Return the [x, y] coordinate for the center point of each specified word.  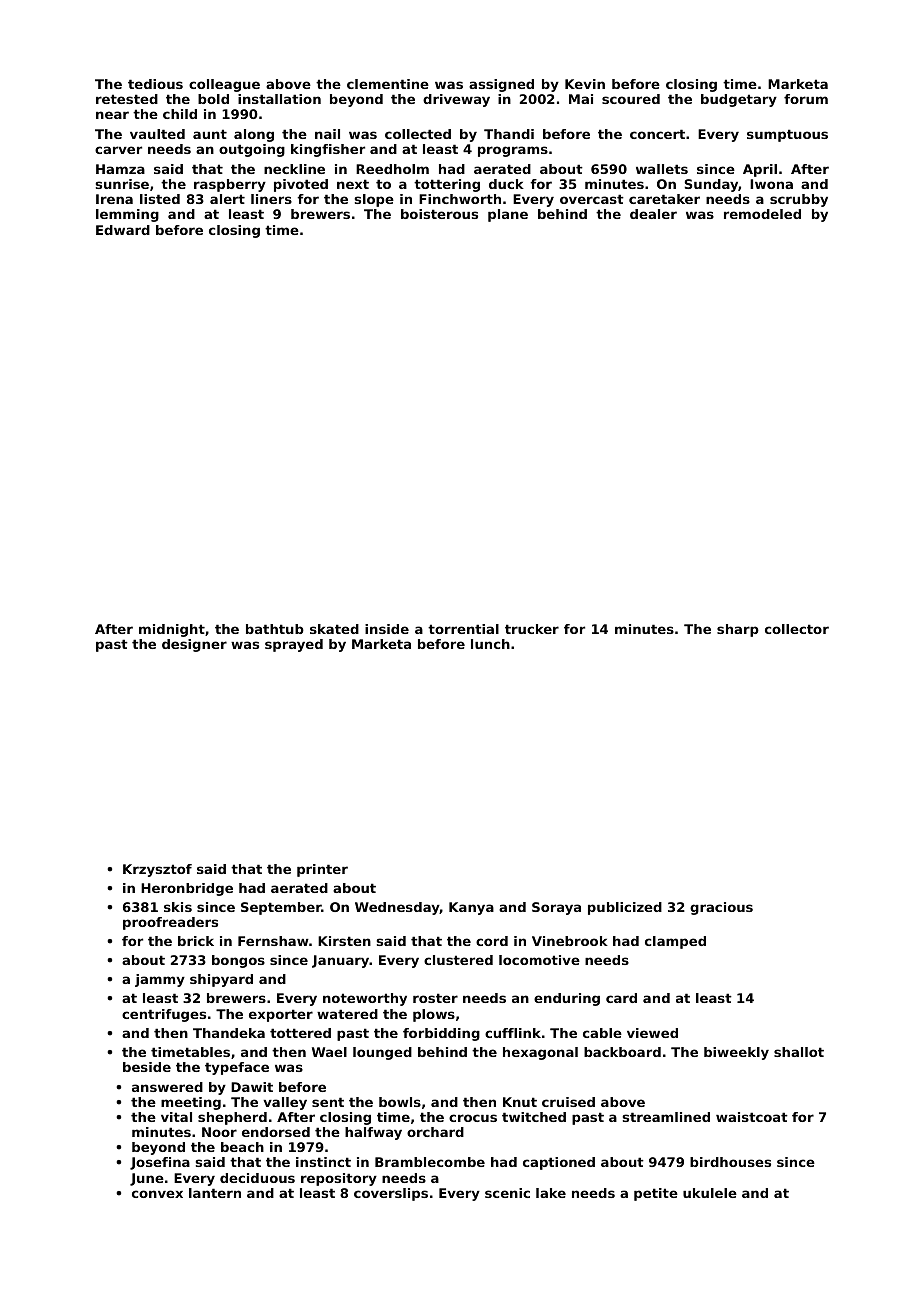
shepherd [232, 1118]
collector [797, 629]
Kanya [471, 908]
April [760, 170]
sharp [738, 630]
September [281, 908]
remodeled [762, 214]
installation [279, 99]
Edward [123, 230]
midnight [172, 630]
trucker [532, 629]
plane [508, 215]
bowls [400, 1102]
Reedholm [392, 169]
